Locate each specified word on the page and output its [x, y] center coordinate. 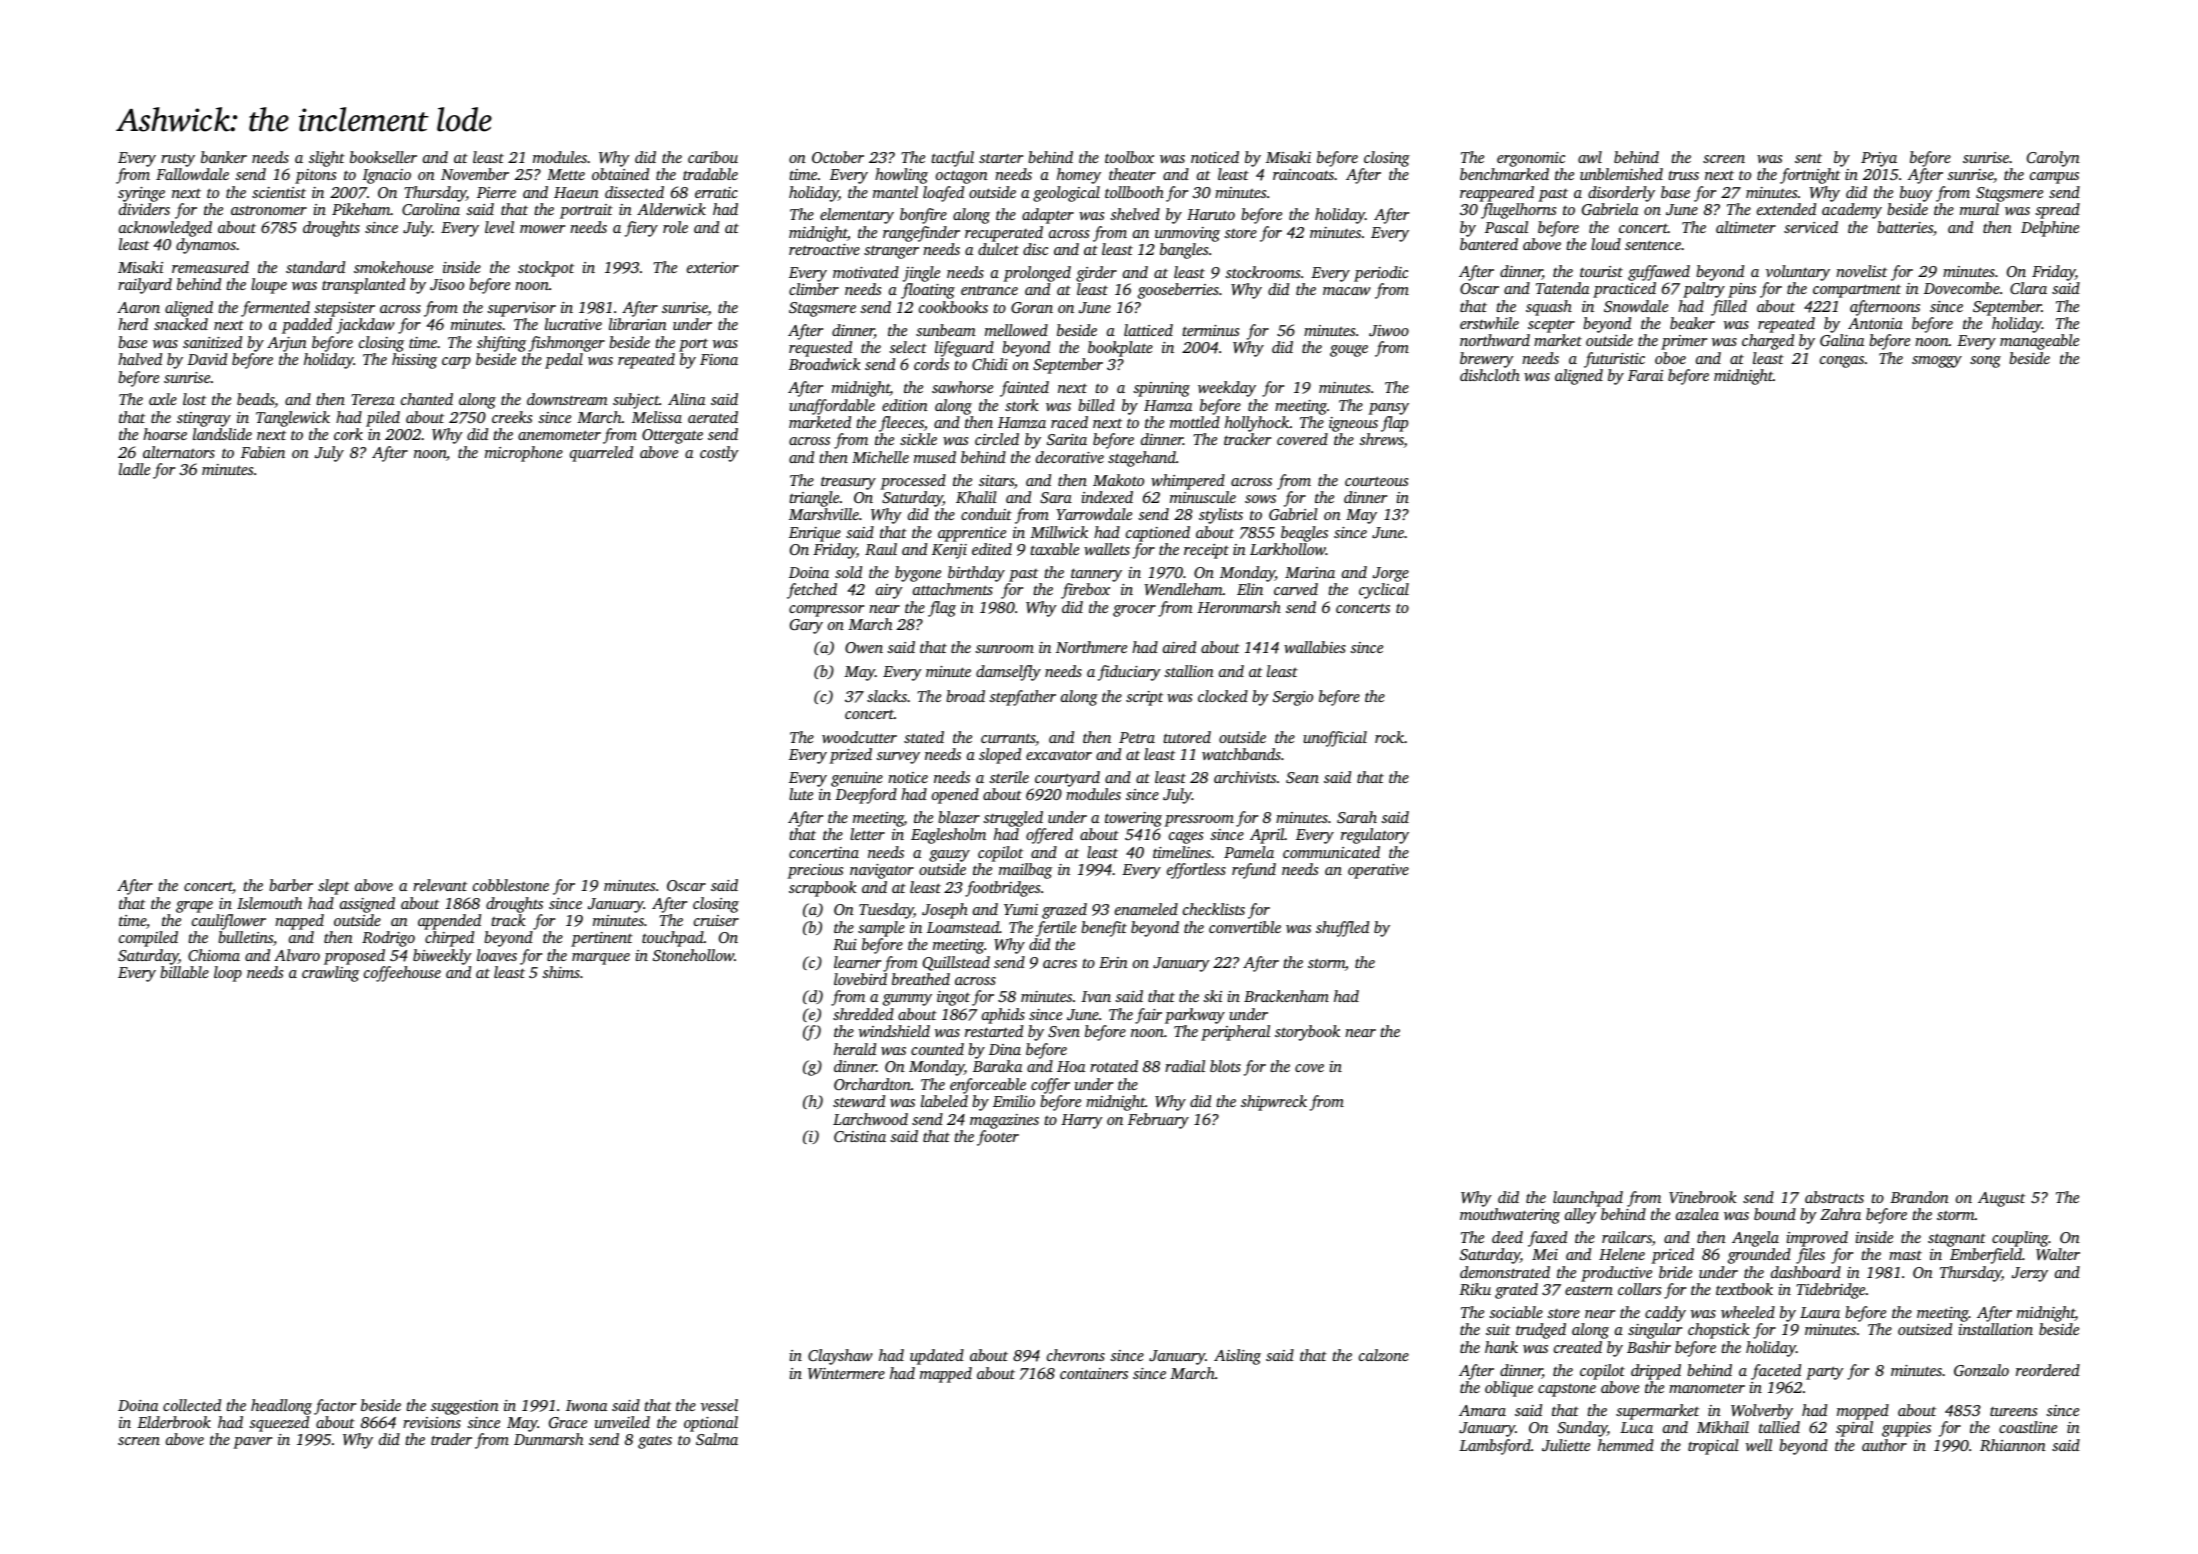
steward [859, 1101]
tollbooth [1134, 192]
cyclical [1384, 591]
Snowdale [1636, 306]
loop [228, 974]
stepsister [344, 309]
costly [719, 454]
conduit [986, 514]
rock [1389, 737]
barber [291, 885]
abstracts [1834, 1197]
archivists [1245, 777]
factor [335, 1407]
